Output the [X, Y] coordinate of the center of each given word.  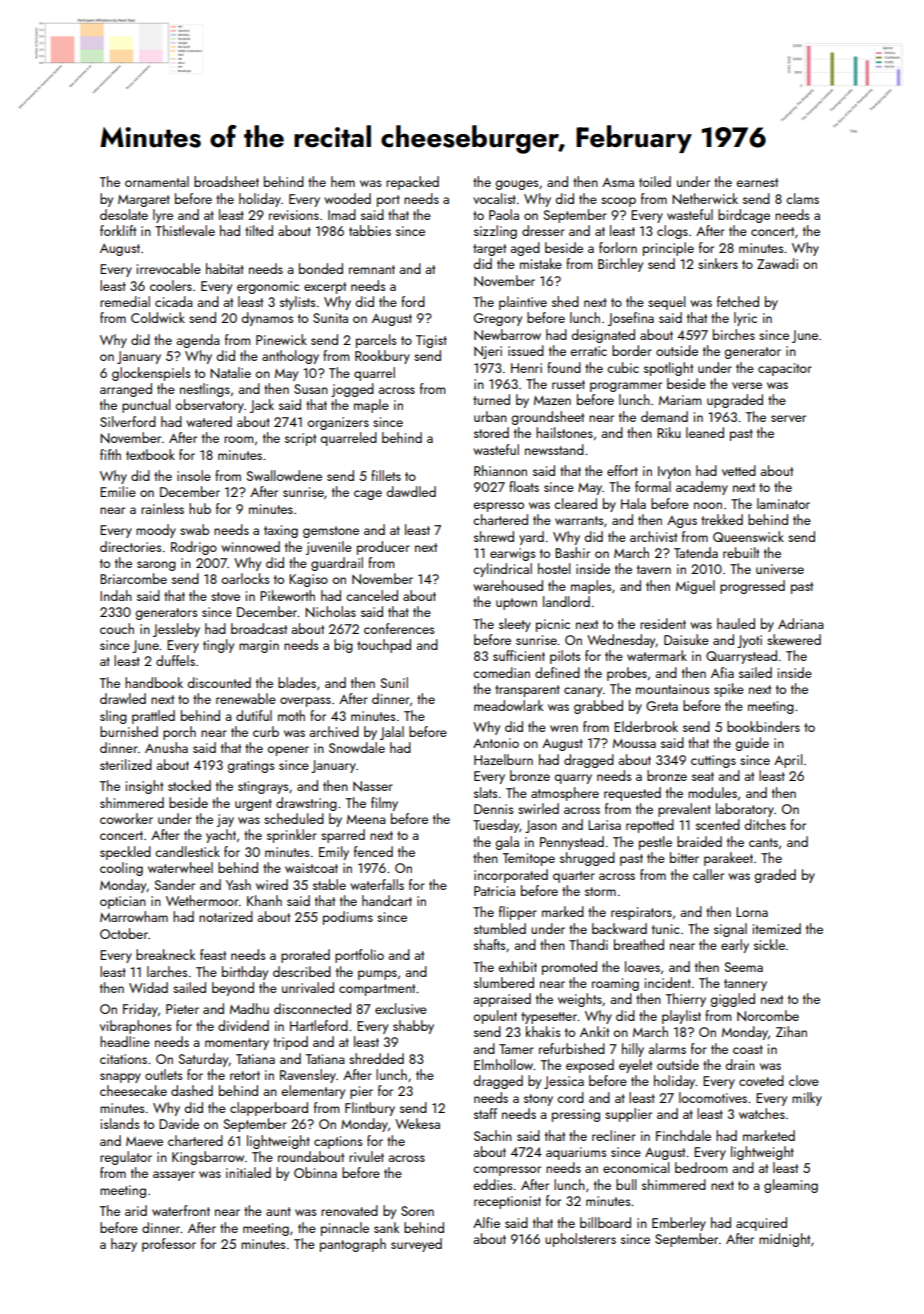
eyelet [635, 1066]
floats [524, 486]
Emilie [118, 491]
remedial [125, 301]
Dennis [493, 809]
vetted [739, 470]
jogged [352, 390]
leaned [705, 432]
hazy [124, 1245]
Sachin [493, 1135]
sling [113, 717]
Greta [662, 706]
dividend [243, 1025]
